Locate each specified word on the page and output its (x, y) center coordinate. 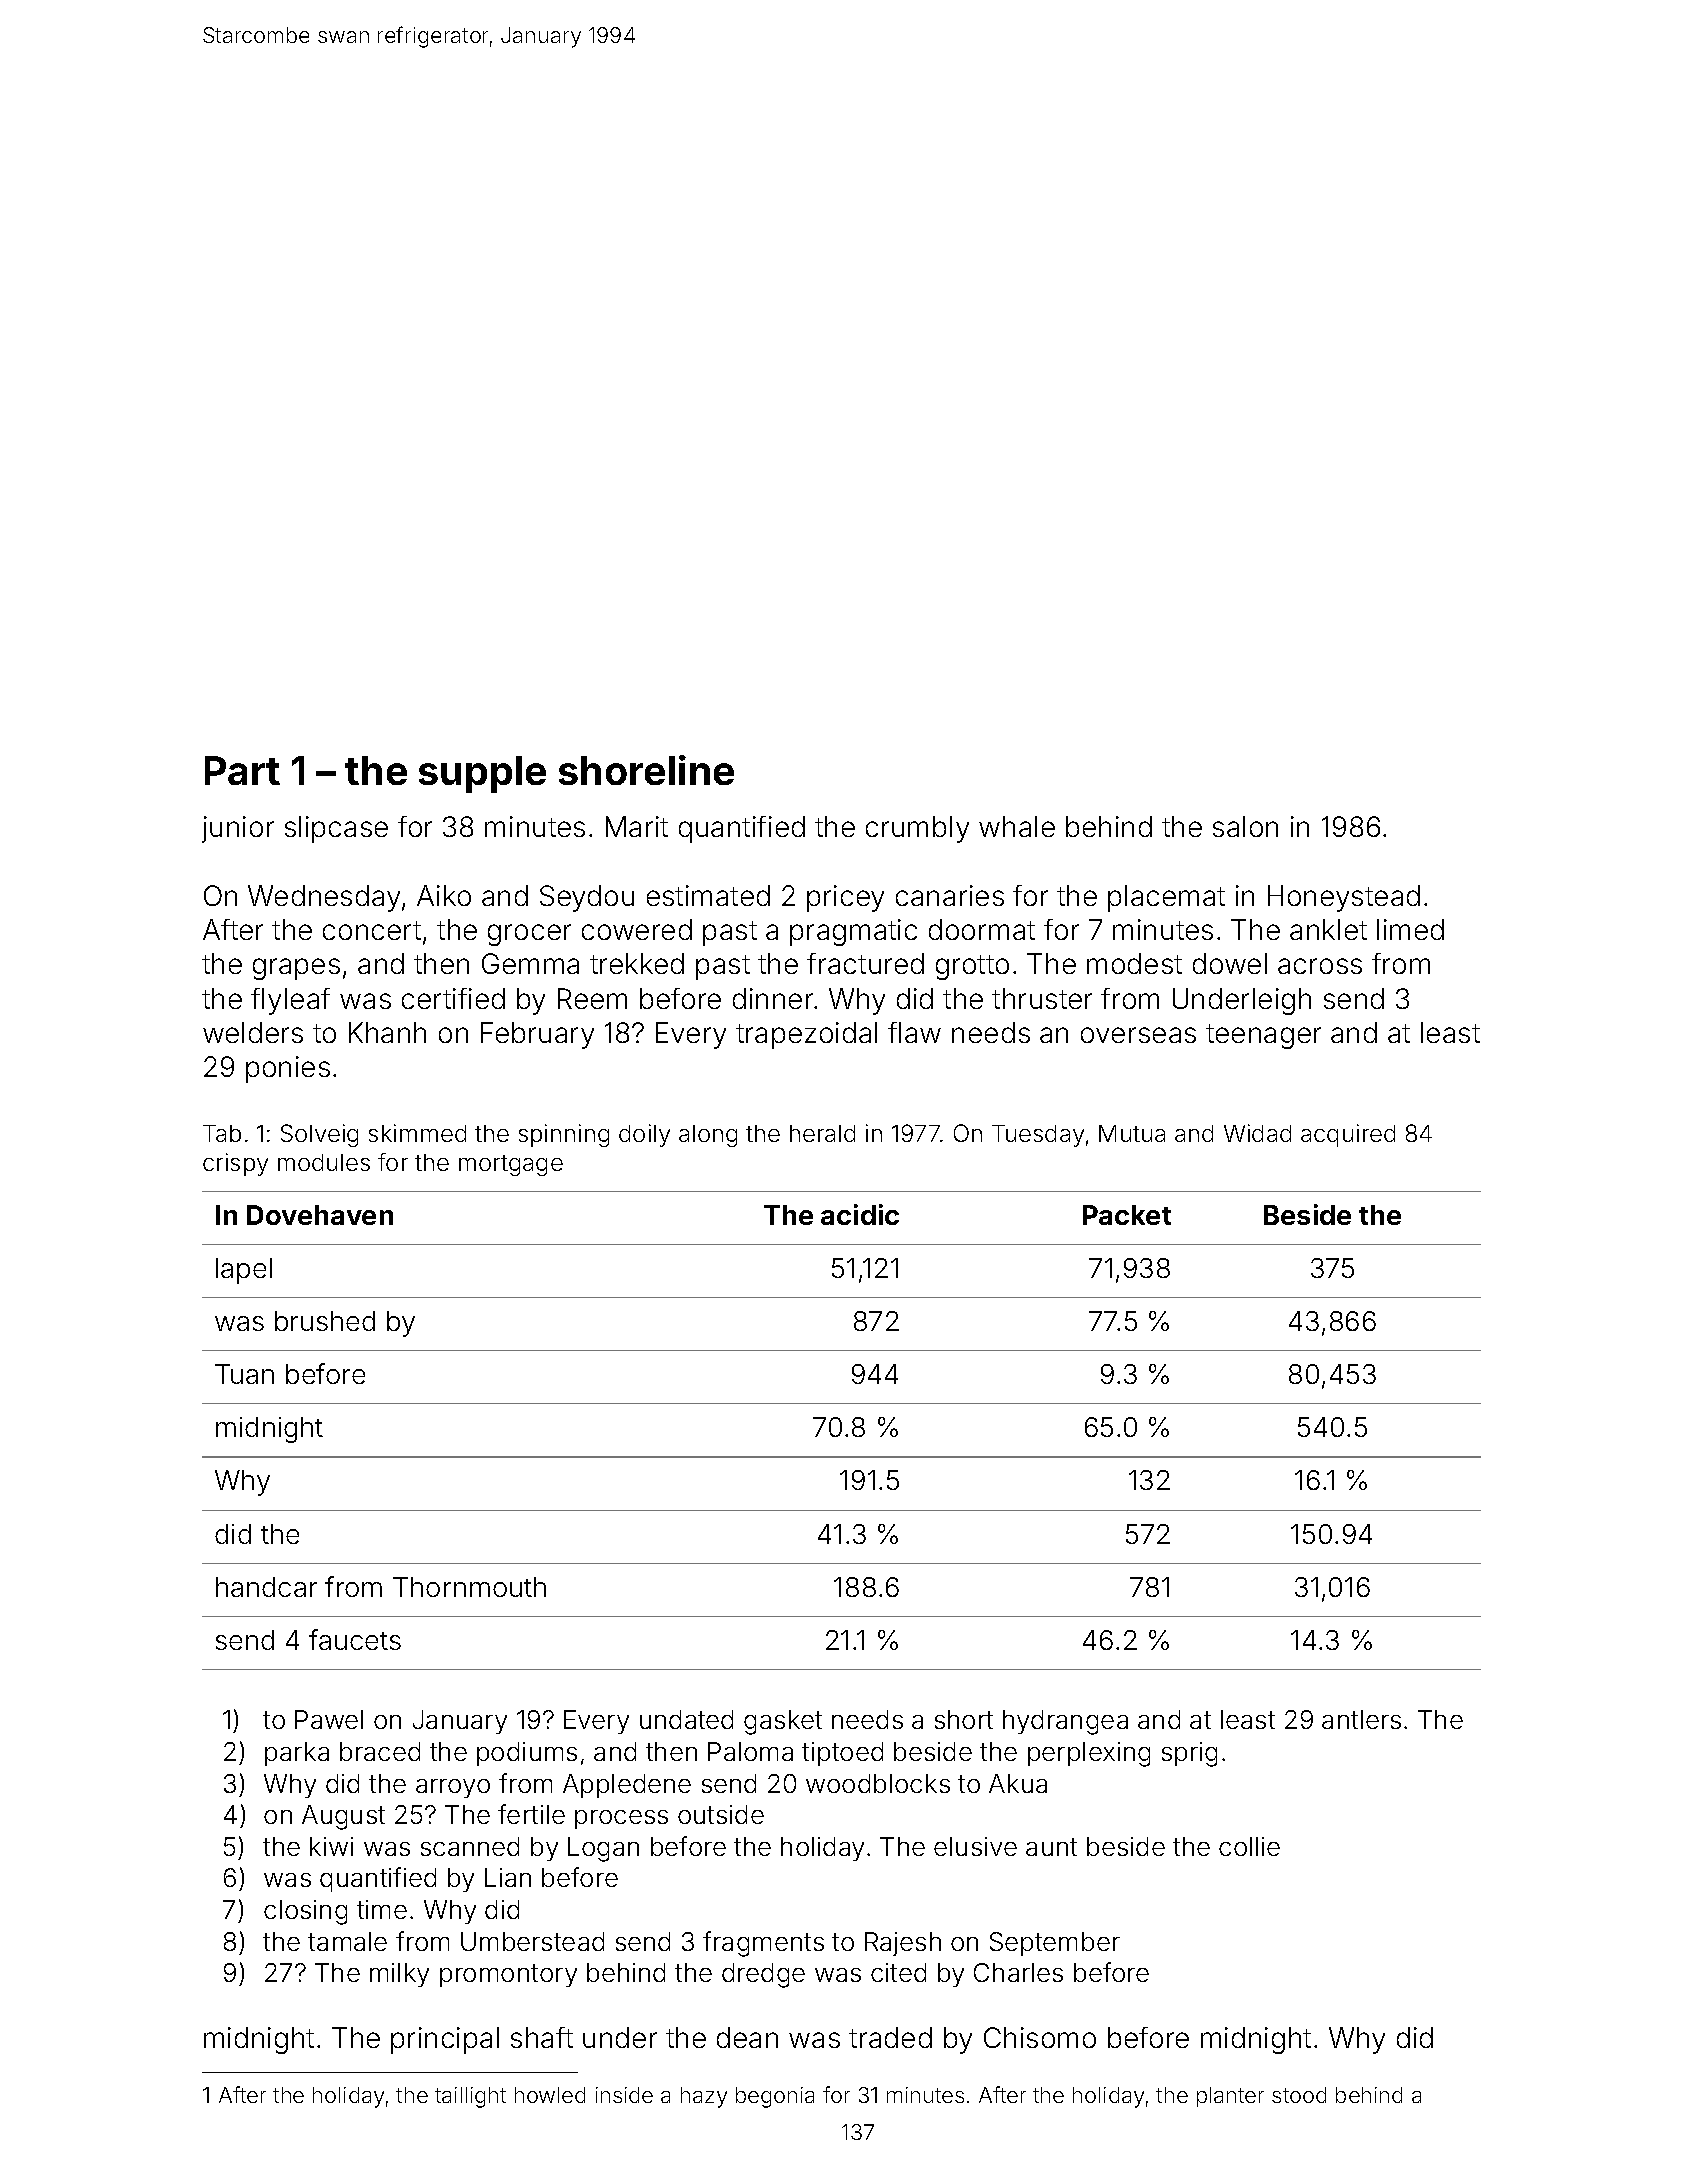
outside (721, 1814)
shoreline (646, 770)
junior (238, 829)
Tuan (244, 1374)
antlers (1361, 1719)
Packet (1127, 1215)
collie (1249, 1846)
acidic (860, 1214)
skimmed (417, 1133)
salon (1245, 826)
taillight (470, 2097)
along (708, 1136)
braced (380, 1751)
